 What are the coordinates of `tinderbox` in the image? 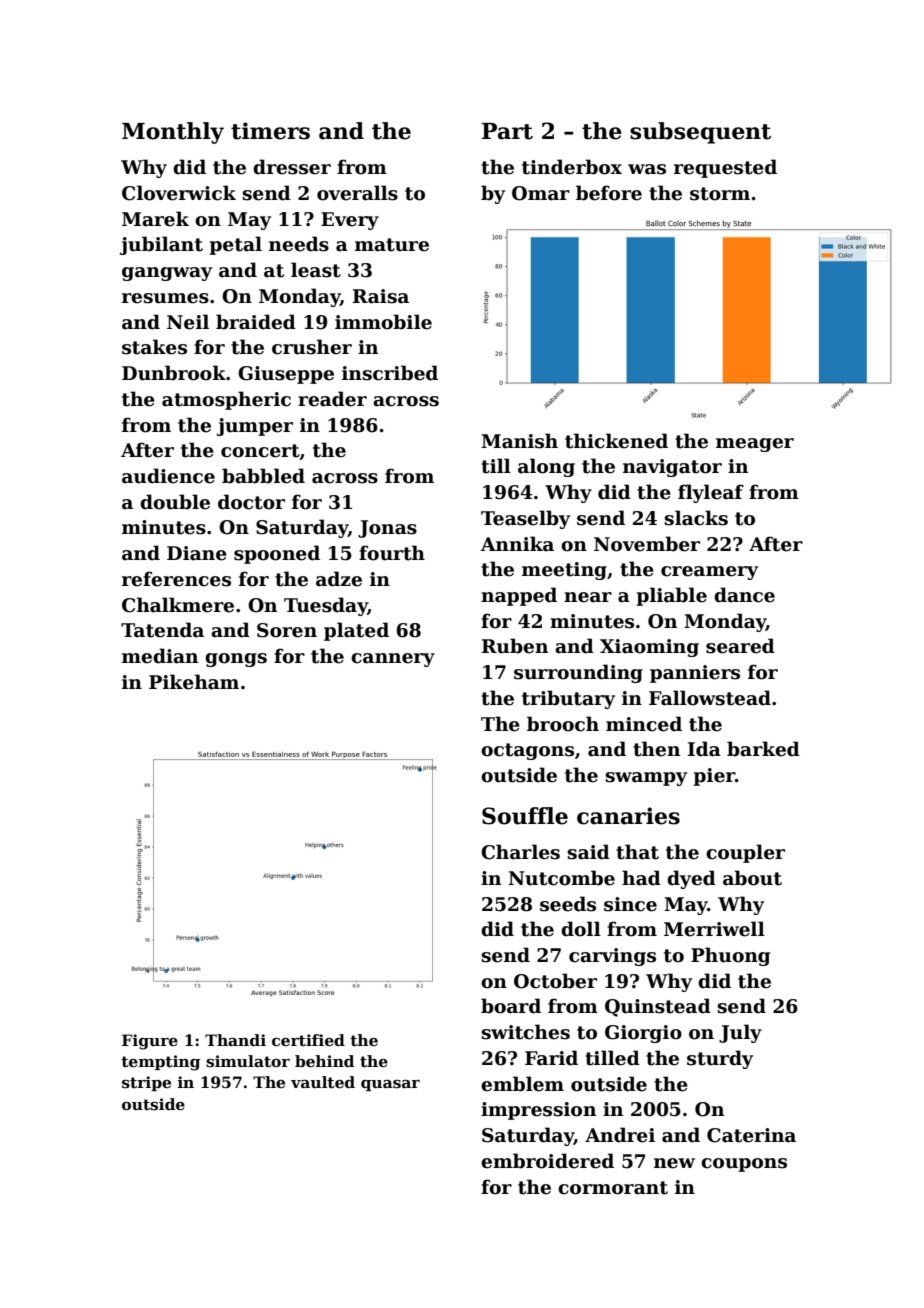 It's located at (572, 167).
